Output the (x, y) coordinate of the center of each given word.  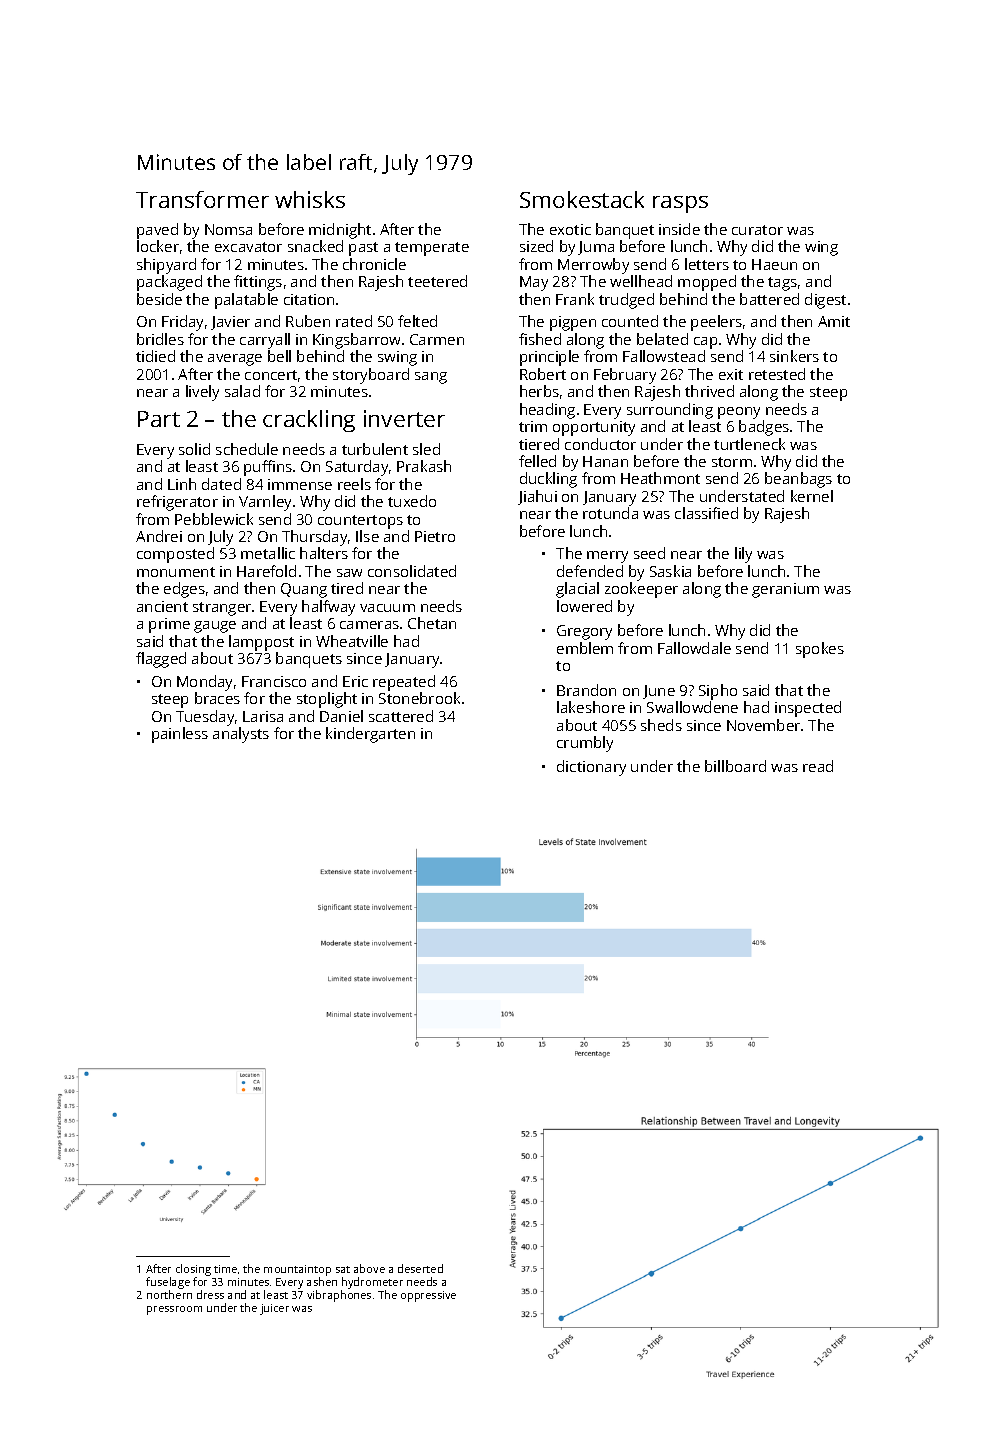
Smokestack (582, 199)
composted (175, 555)
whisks (310, 199)
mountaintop (297, 1270)
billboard (735, 766)
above (369, 1268)
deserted (420, 1268)
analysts (241, 735)
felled (537, 461)
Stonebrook (419, 698)
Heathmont (660, 478)
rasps (680, 204)
